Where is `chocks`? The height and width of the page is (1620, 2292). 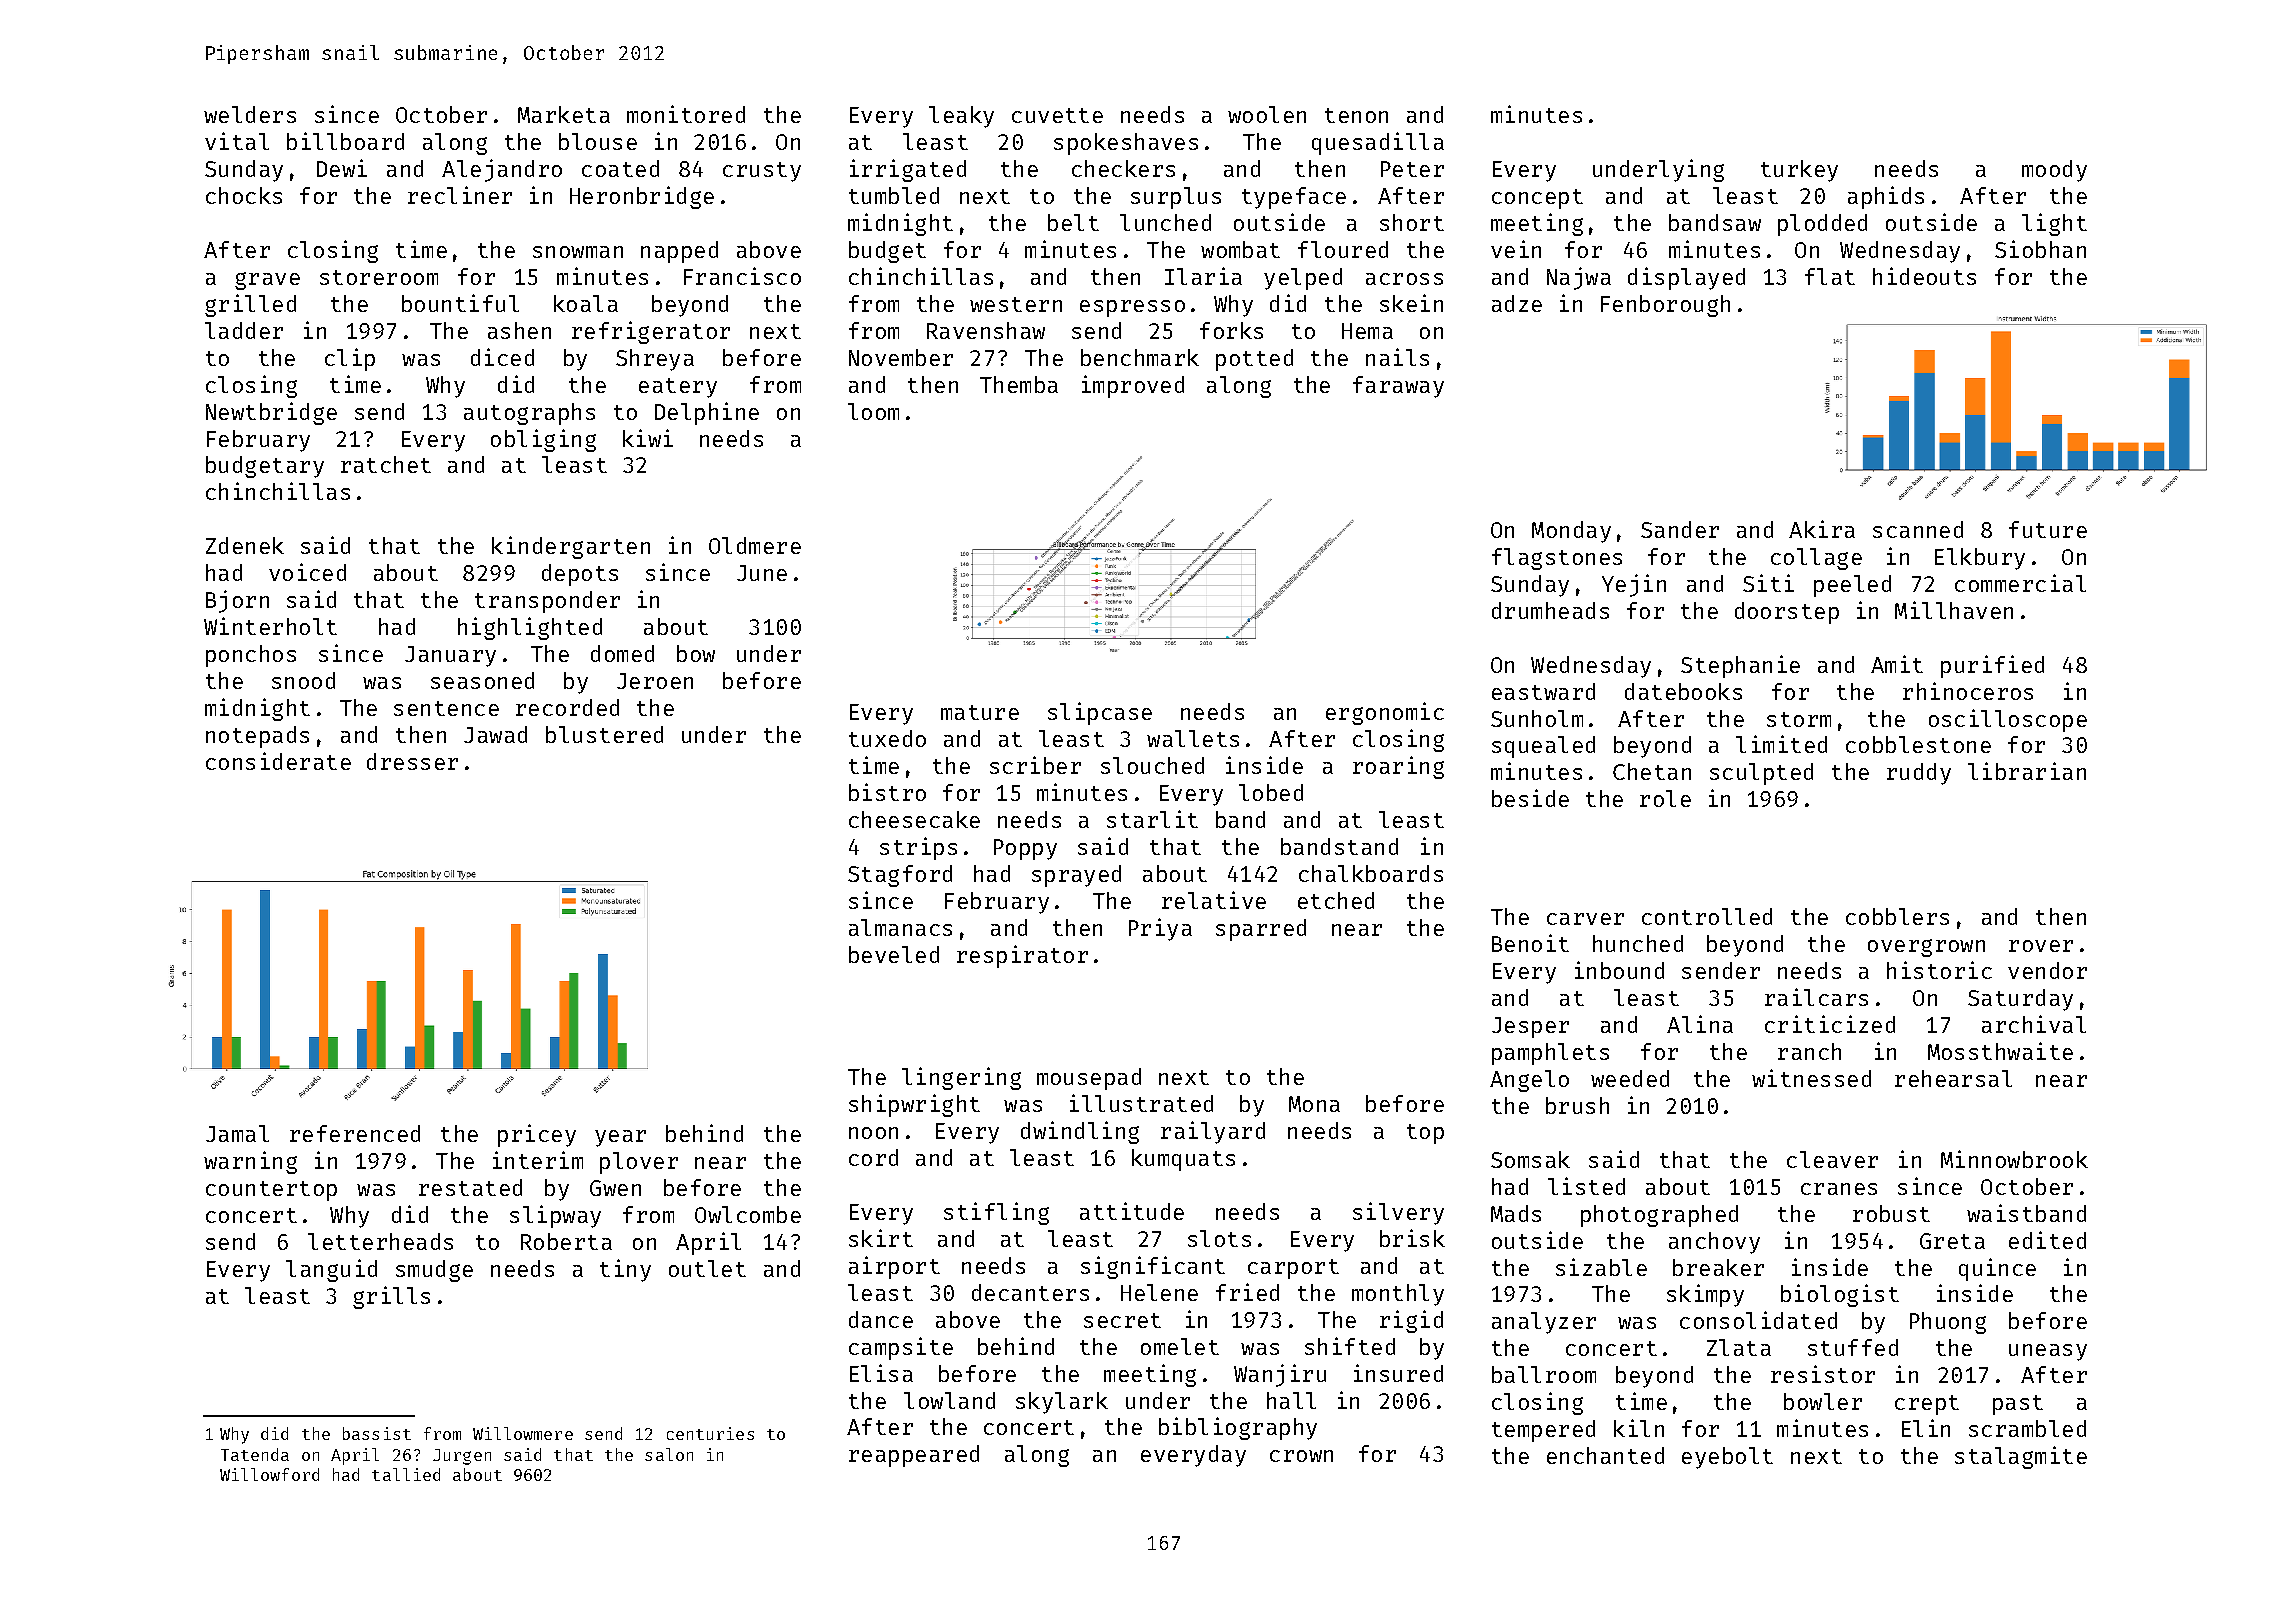
chocks is located at coordinates (244, 195).
